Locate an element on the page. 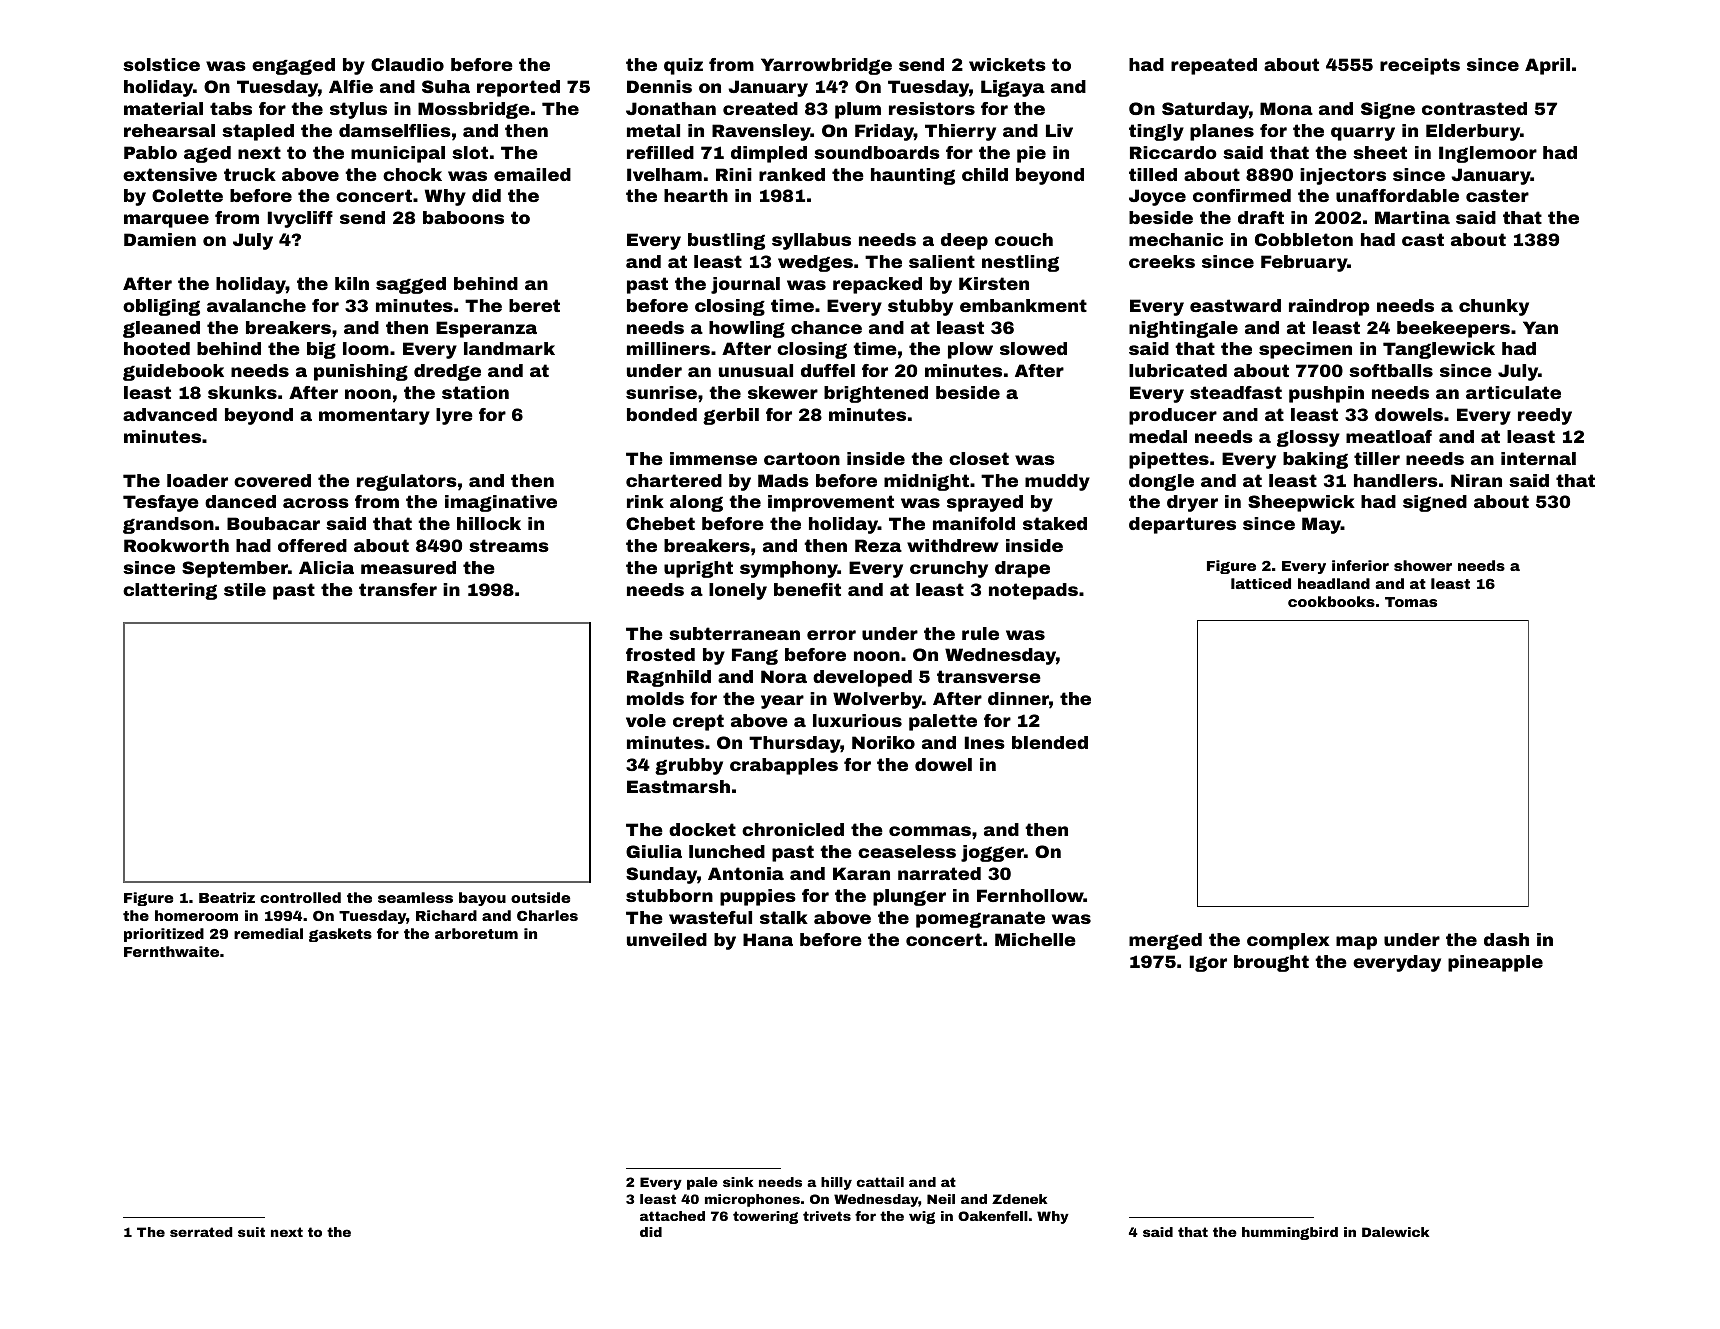 The image size is (1720, 1329). producer is located at coordinates (1173, 416).
